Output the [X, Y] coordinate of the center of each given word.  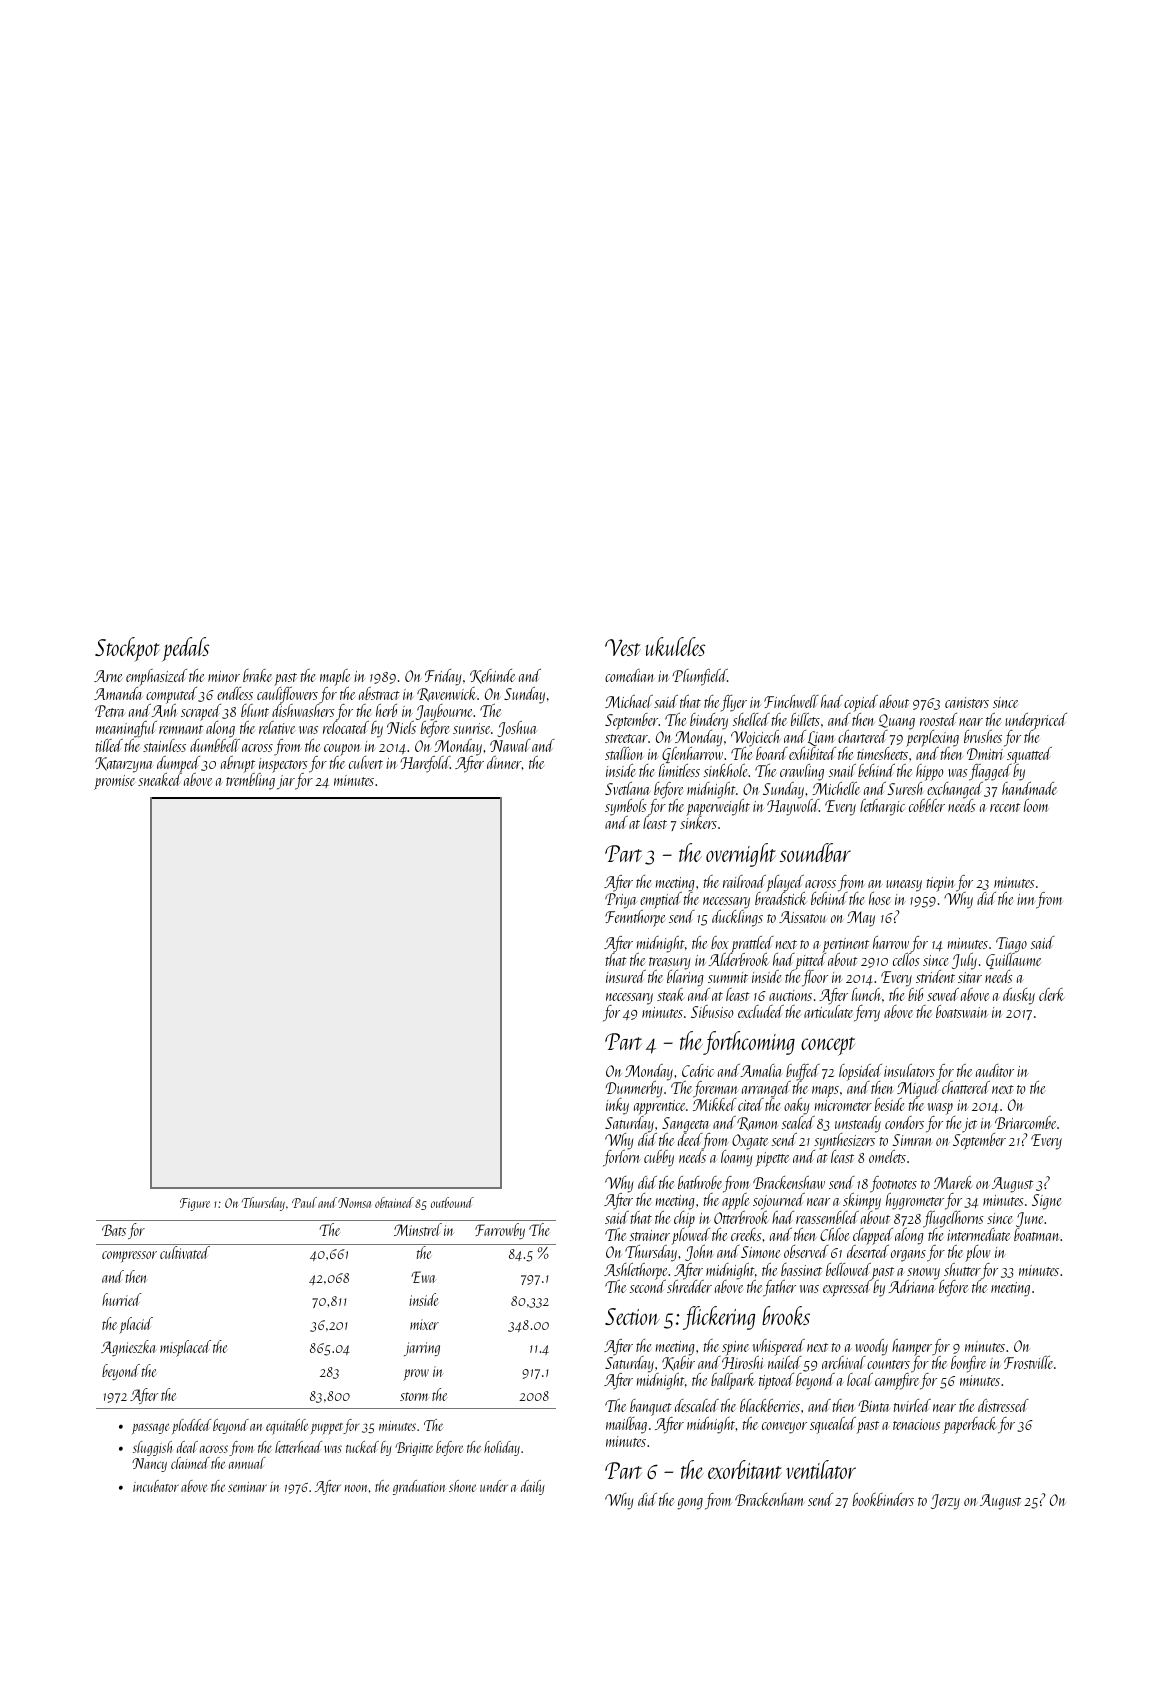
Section [632, 1316]
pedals [185, 649]
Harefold [425, 764]
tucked [362, 1447]
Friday [443, 677]
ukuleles [675, 646]
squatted [1029, 756]
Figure [195, 1204]
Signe [1046, 1202]
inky [617, 1106]
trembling [250, 781]
